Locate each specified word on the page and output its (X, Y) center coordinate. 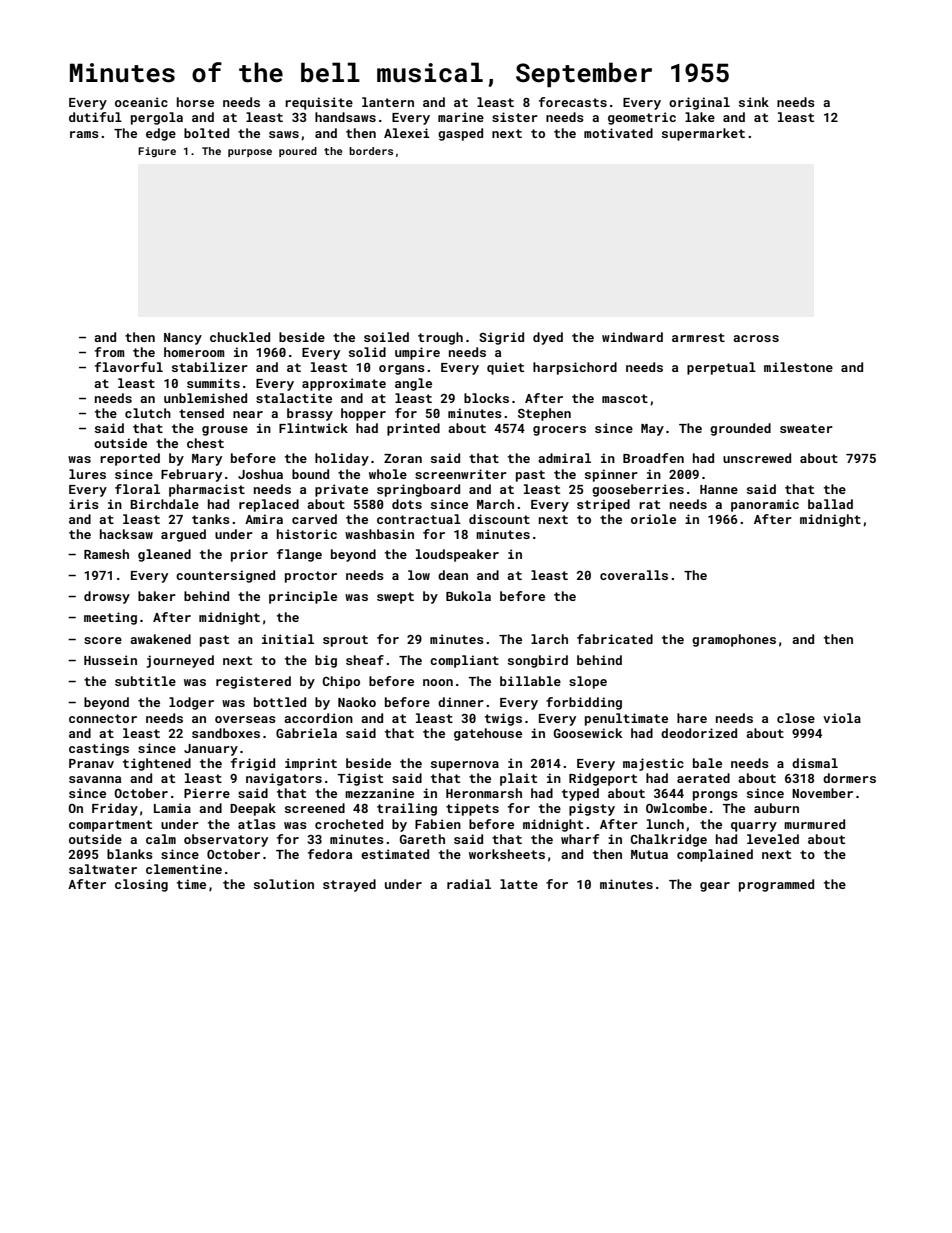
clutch (148, 413)
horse (195, 102)
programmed (776, 885)
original (699, 103)
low (419, 575)
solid (367, 352)
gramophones (734, 640)
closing (141, 885)
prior (249, 555)
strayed (349, 885)
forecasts (573, 102)
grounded (740, 429)
